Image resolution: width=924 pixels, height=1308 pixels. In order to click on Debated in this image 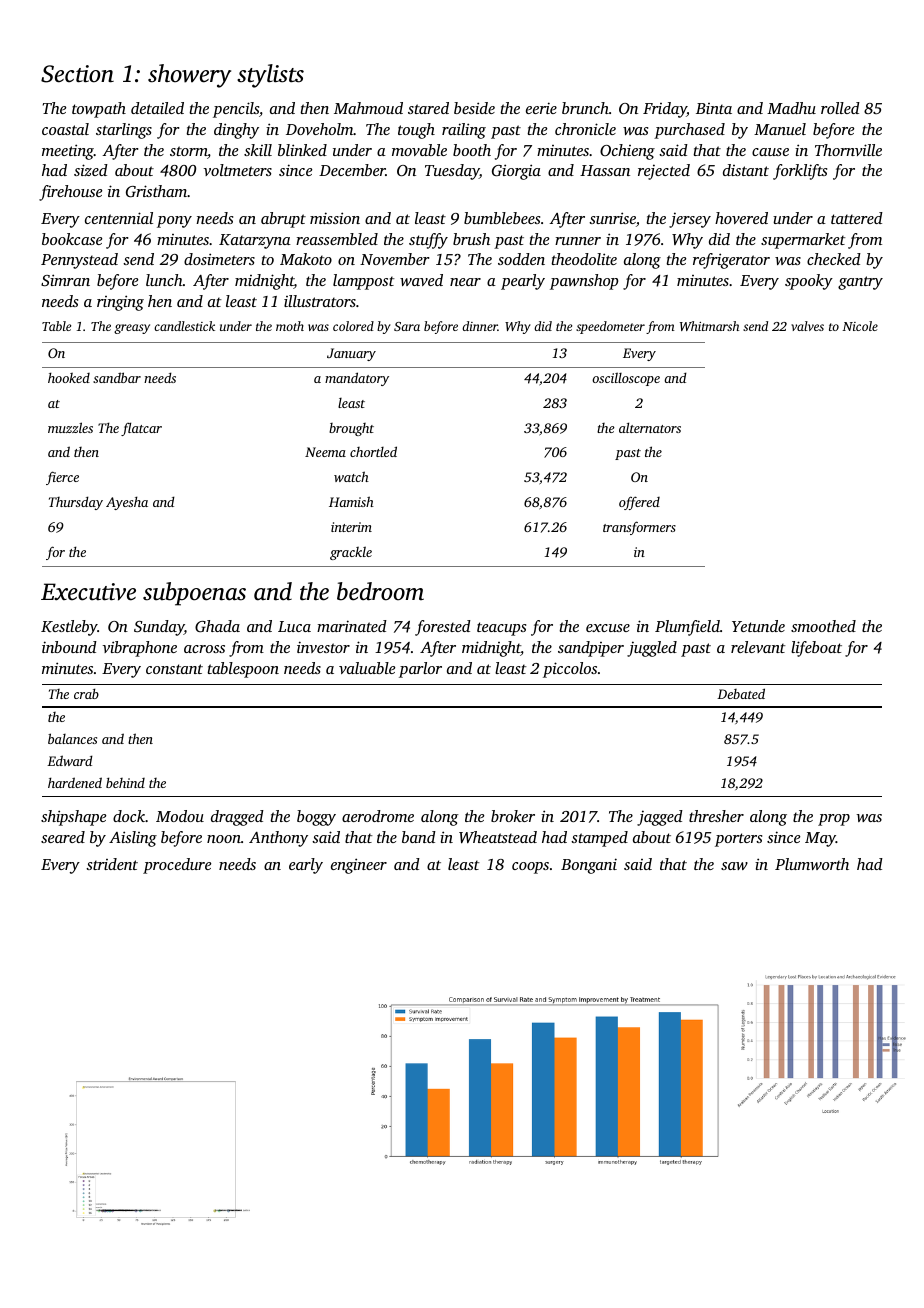, I will do `click(741, 693)`.
